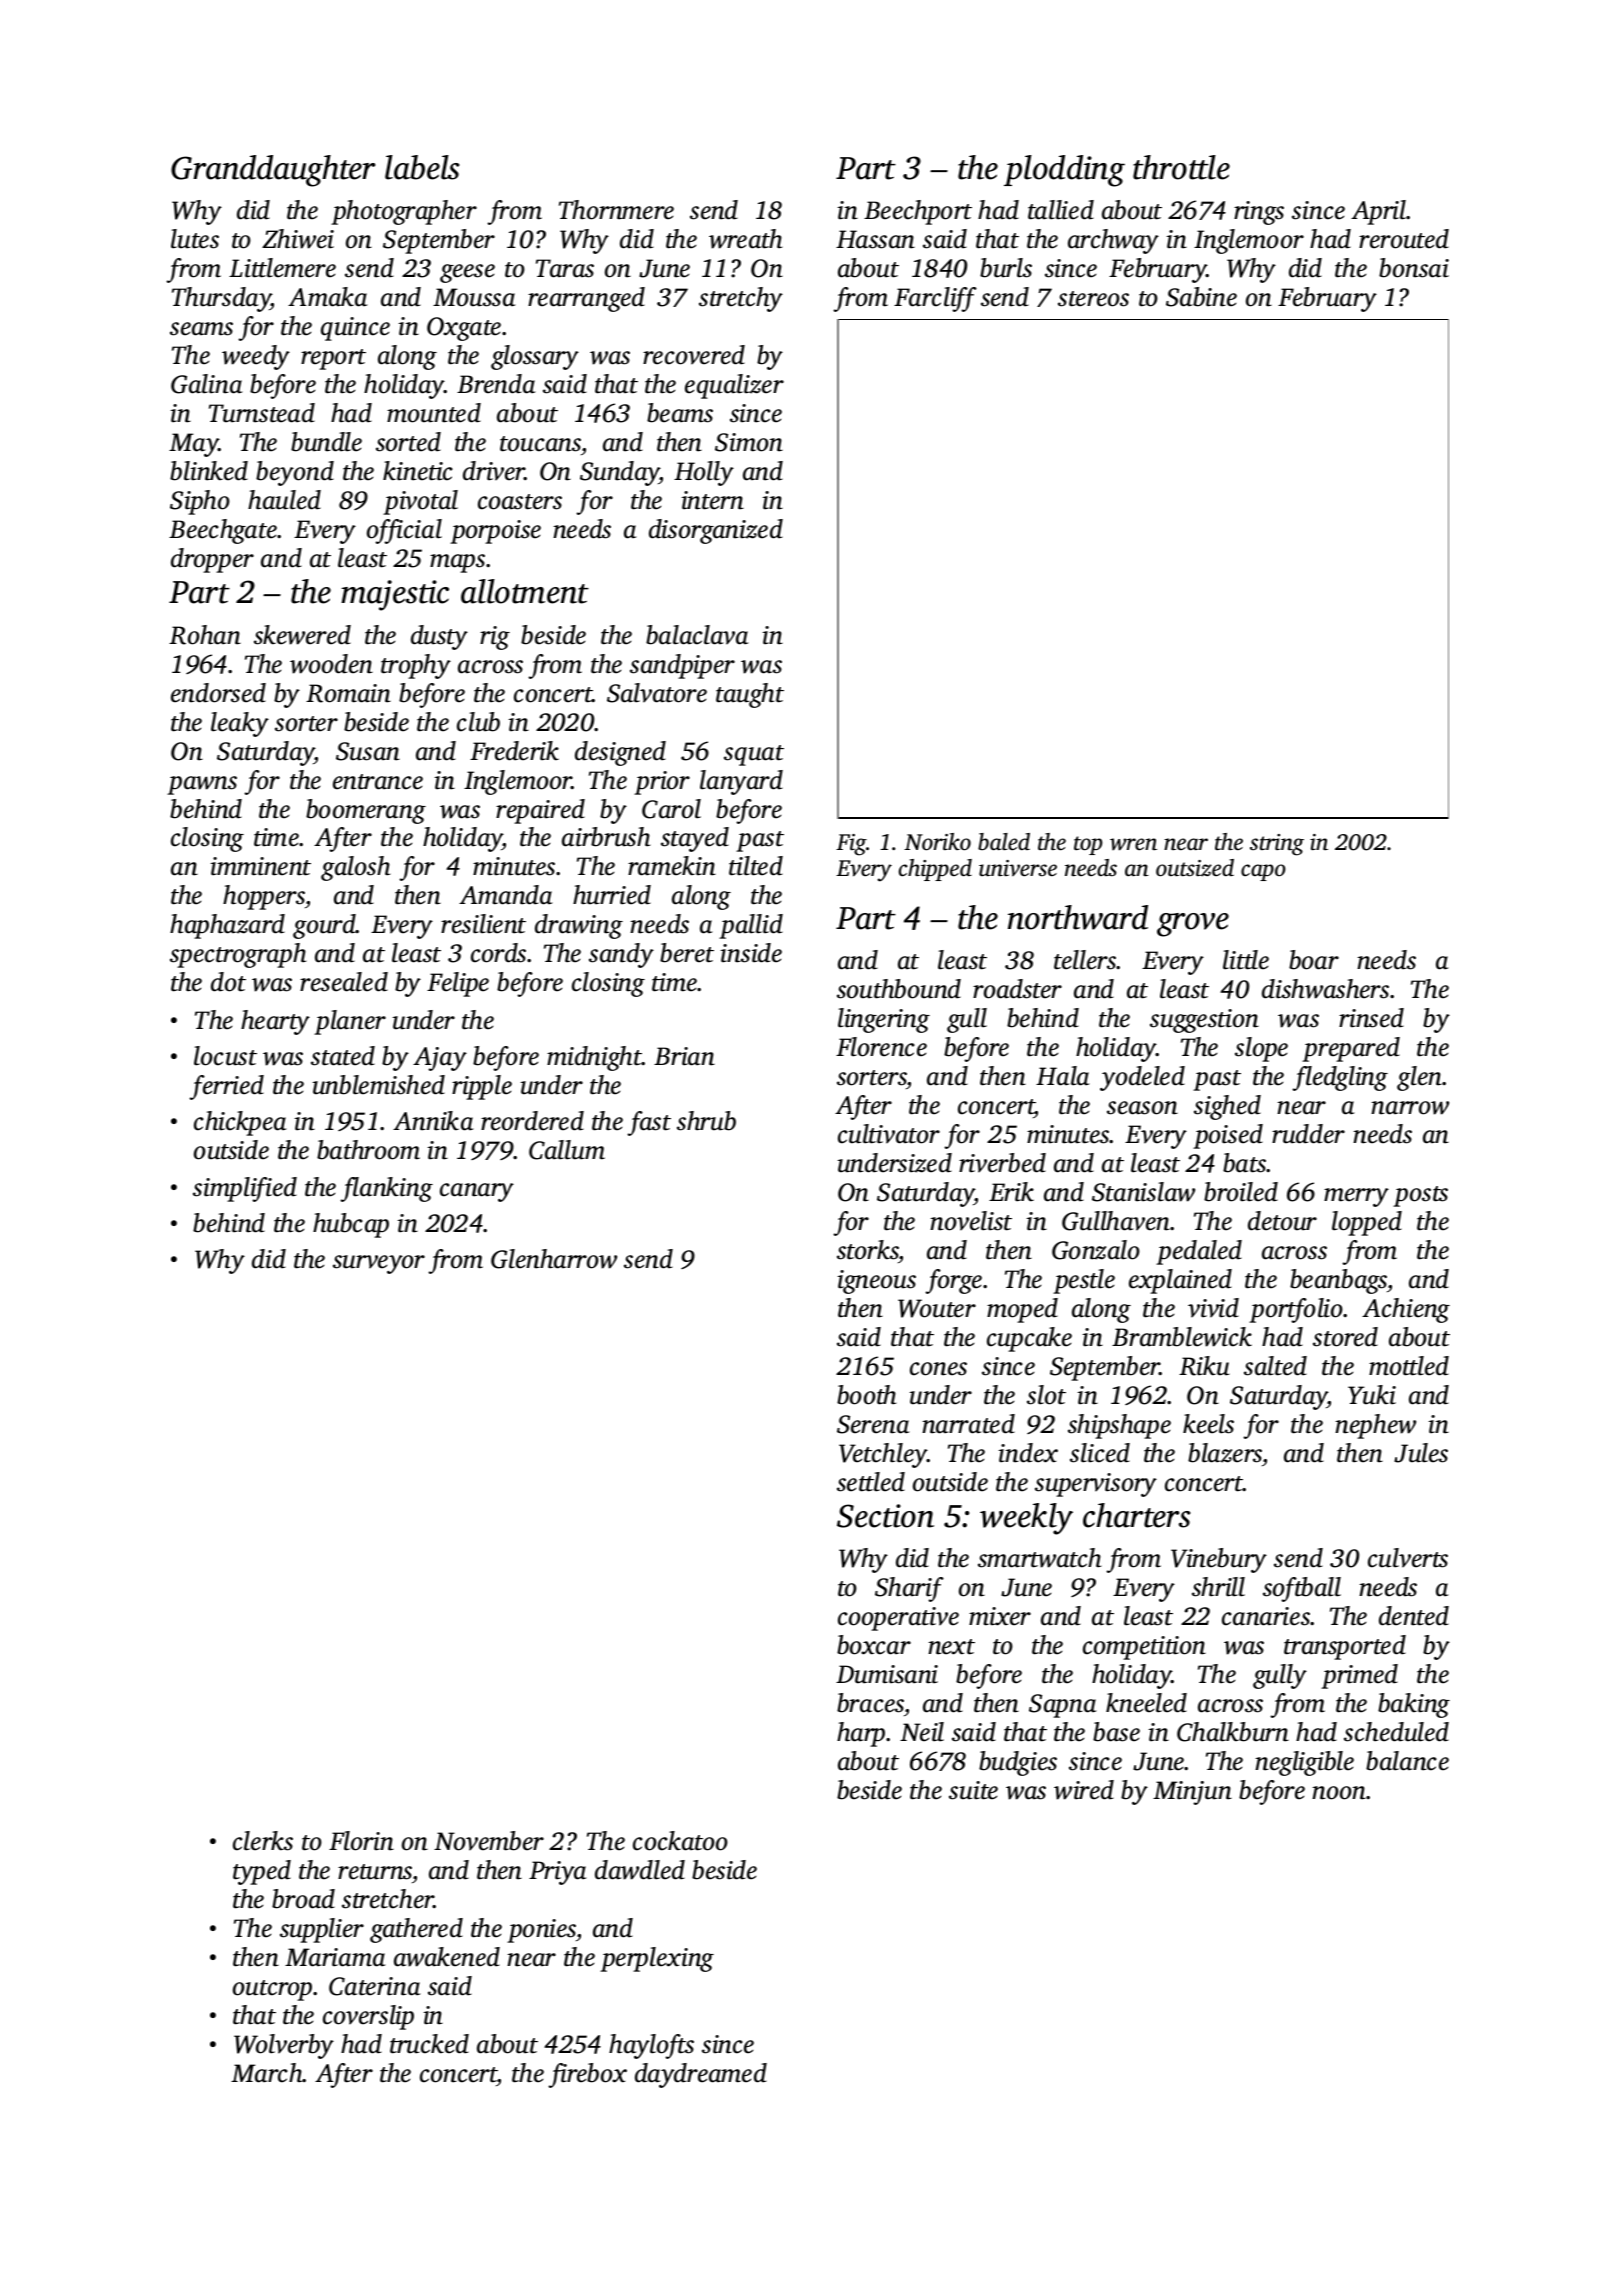  What do you see at coordinates (922, 1732) in the screenshot?
I see `Neil` at bounding box center [922, 1732].
